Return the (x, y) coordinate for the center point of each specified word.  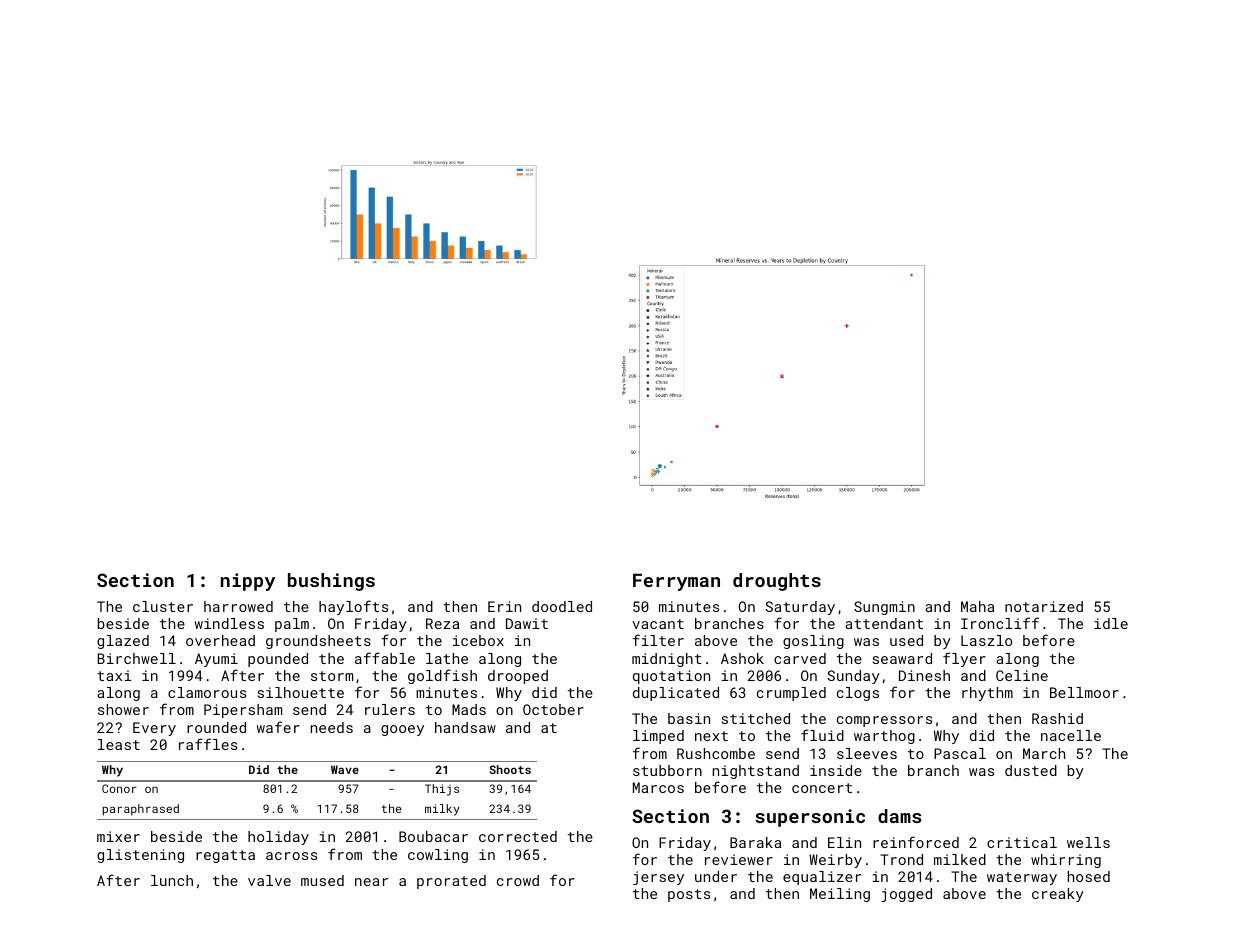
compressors (884, 721)
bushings (331, 582)
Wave (345, 769)
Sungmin (884, 608)
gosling (813, 642)
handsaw (465, 727)
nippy (248, 582)
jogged (906, 895)
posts (689, 895)
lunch (172, 880)
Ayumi (216, 660)
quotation (671, 677)
